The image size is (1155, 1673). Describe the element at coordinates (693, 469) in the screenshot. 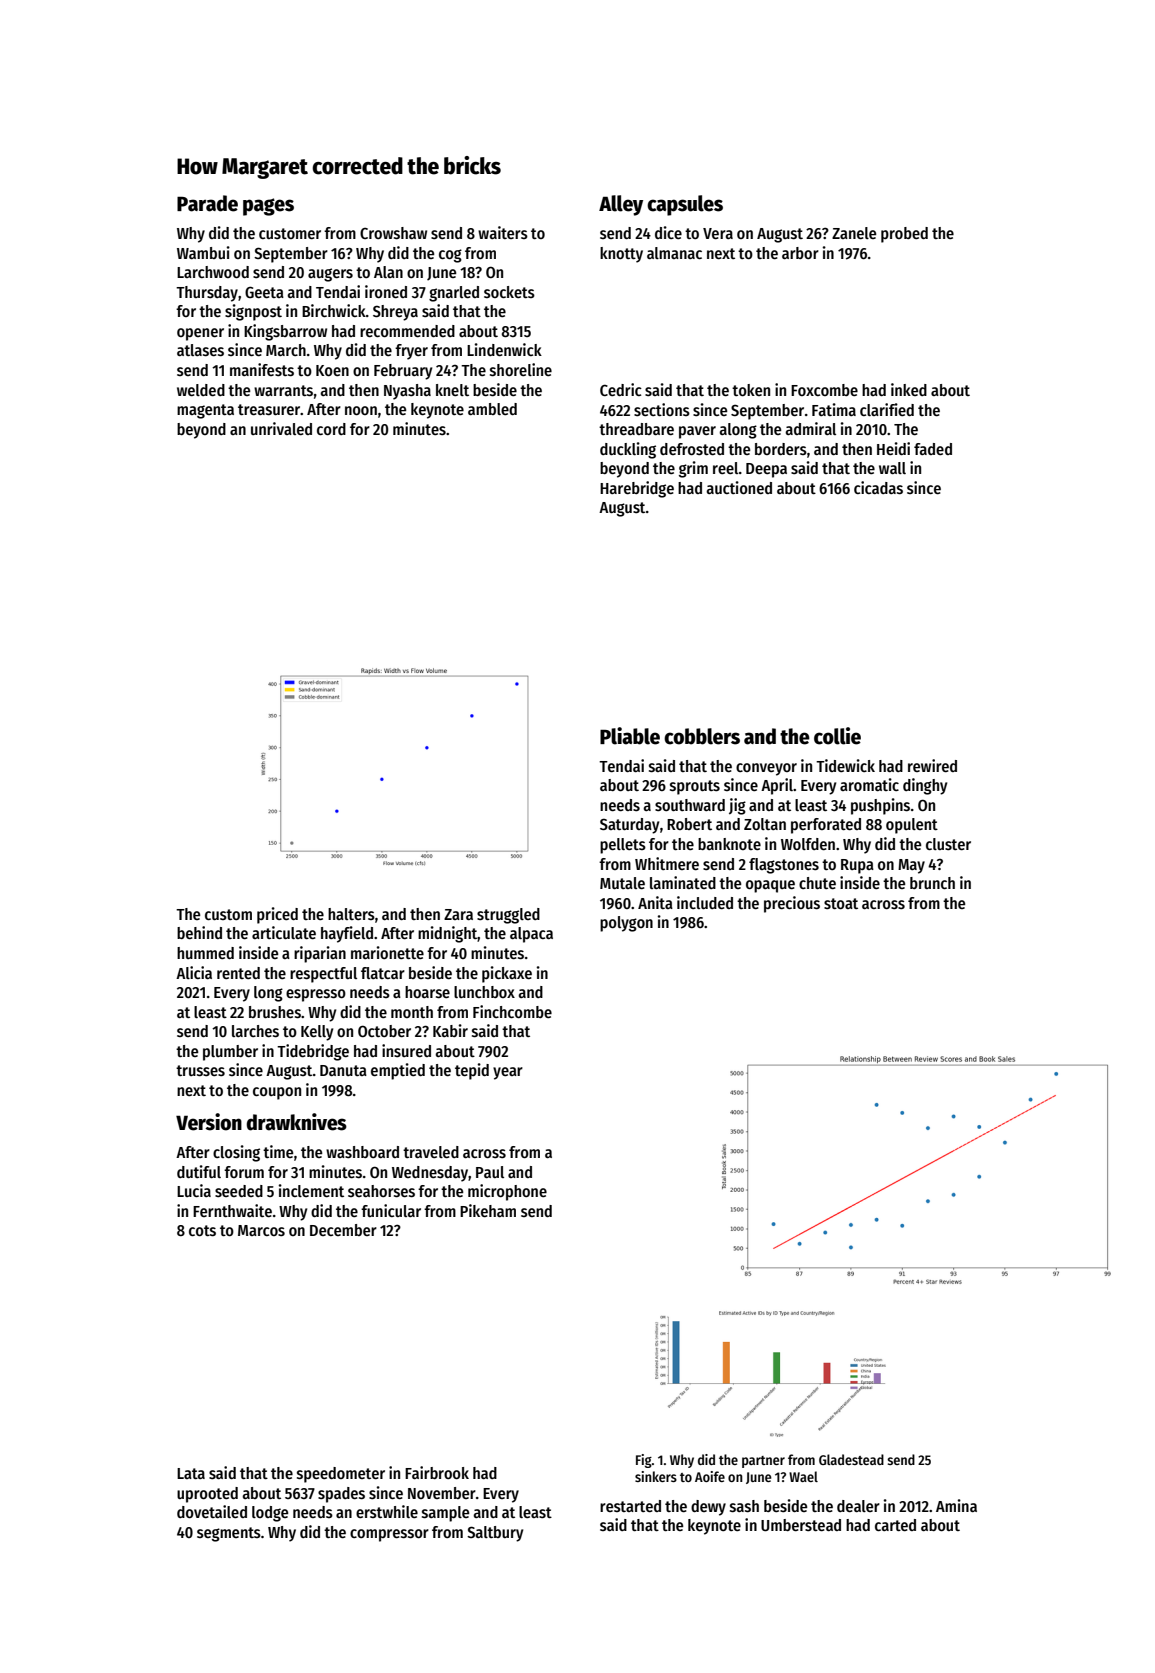

I see `grim` at that location.
